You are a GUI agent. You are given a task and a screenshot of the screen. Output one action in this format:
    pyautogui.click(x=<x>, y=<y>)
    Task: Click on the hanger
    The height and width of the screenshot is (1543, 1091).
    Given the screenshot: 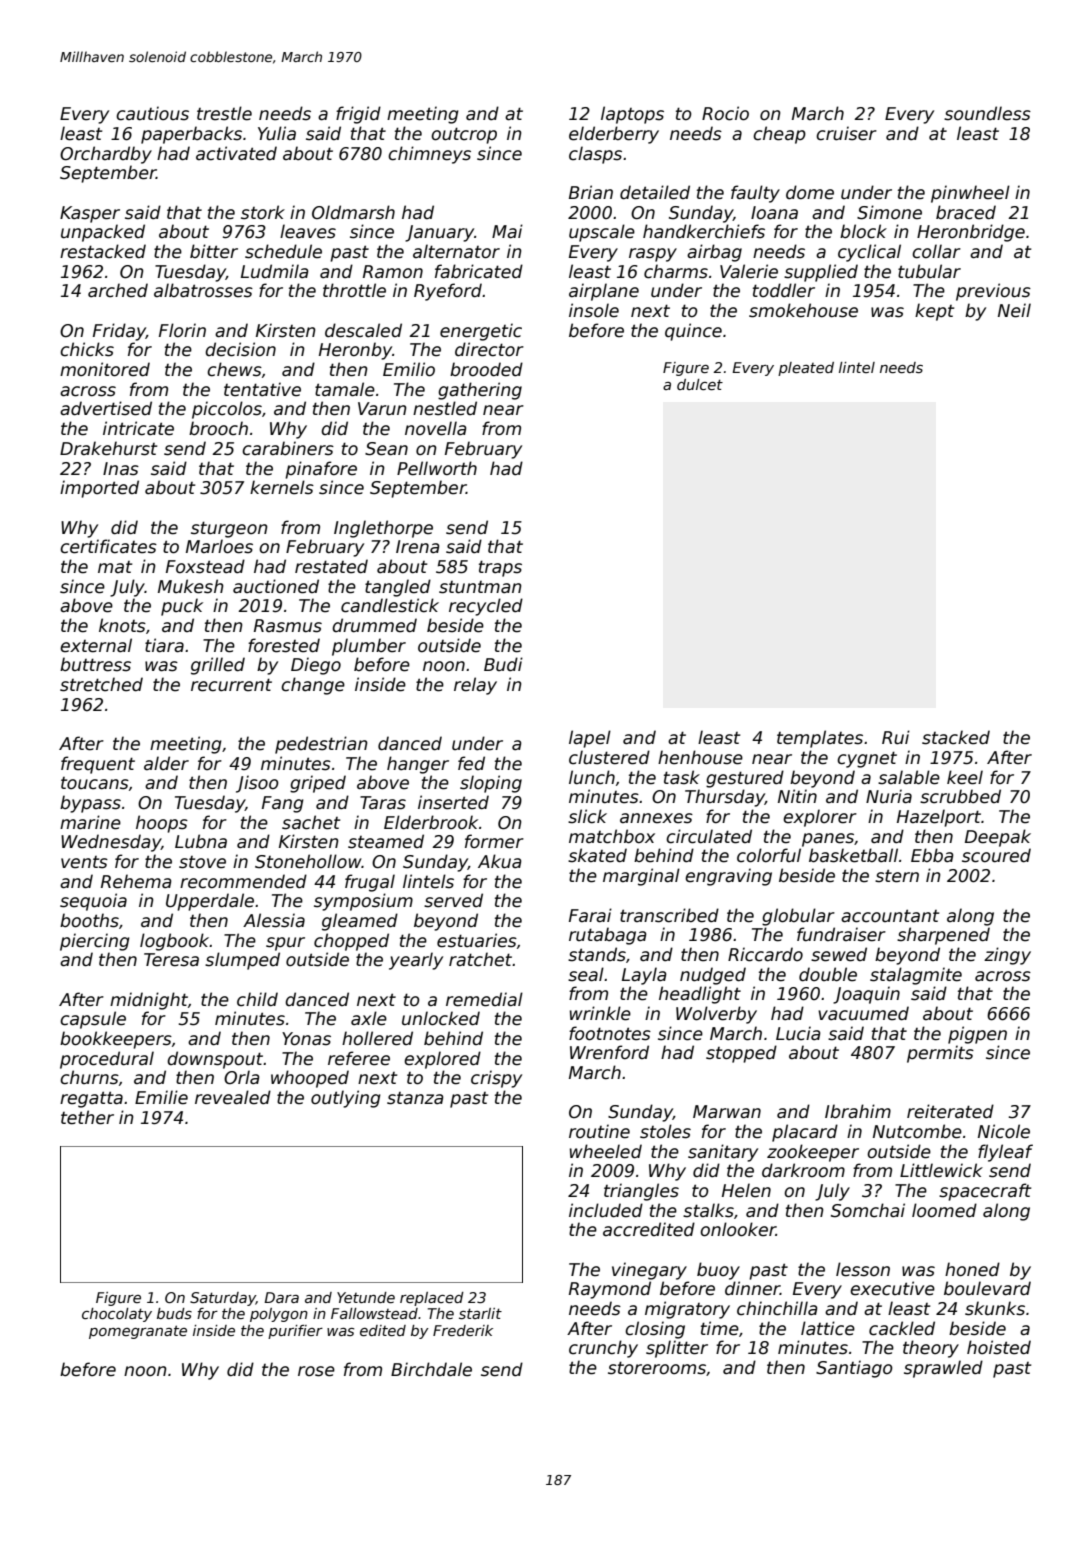 What is the action you would take?
    pyautogui.click(x=418, y=765)
